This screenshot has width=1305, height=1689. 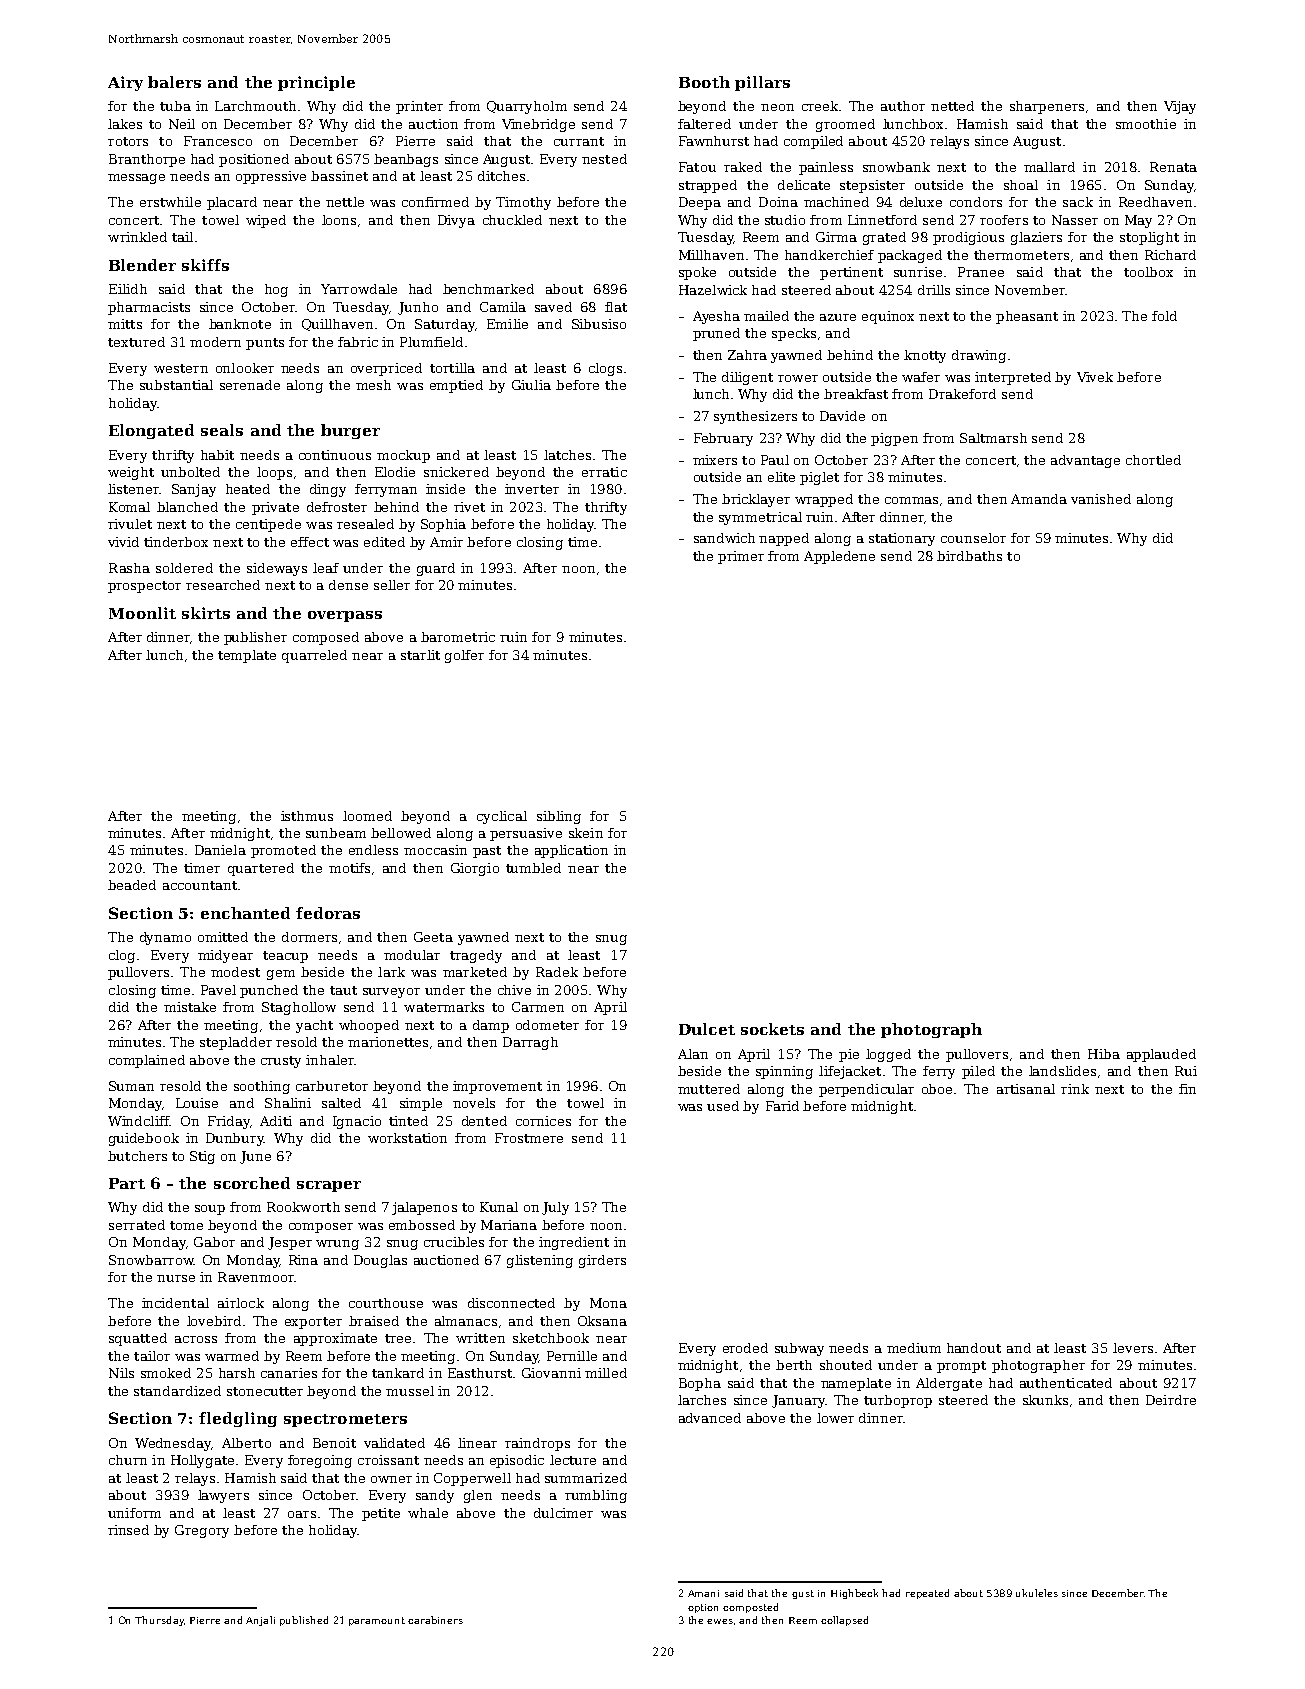 I want to click on sockets, so click(x=772, y=1029).
